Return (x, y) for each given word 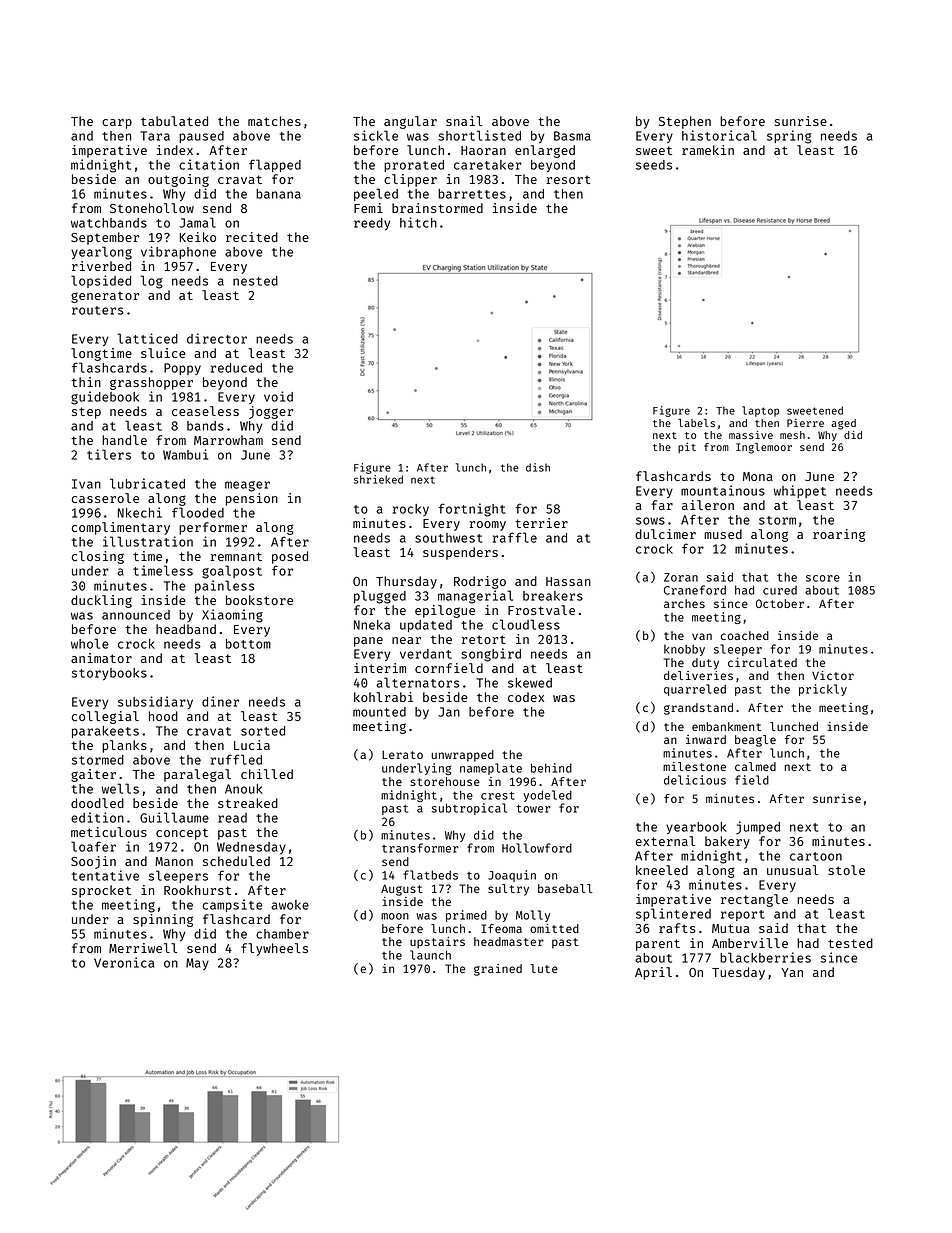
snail (464, 121)
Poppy (182, 369)
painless (225, 586)
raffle (515, 537)
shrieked (378, 479)
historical (719, 135)
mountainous (723, 490)
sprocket (101, 891)
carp (117, 124)
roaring (839, 535)
